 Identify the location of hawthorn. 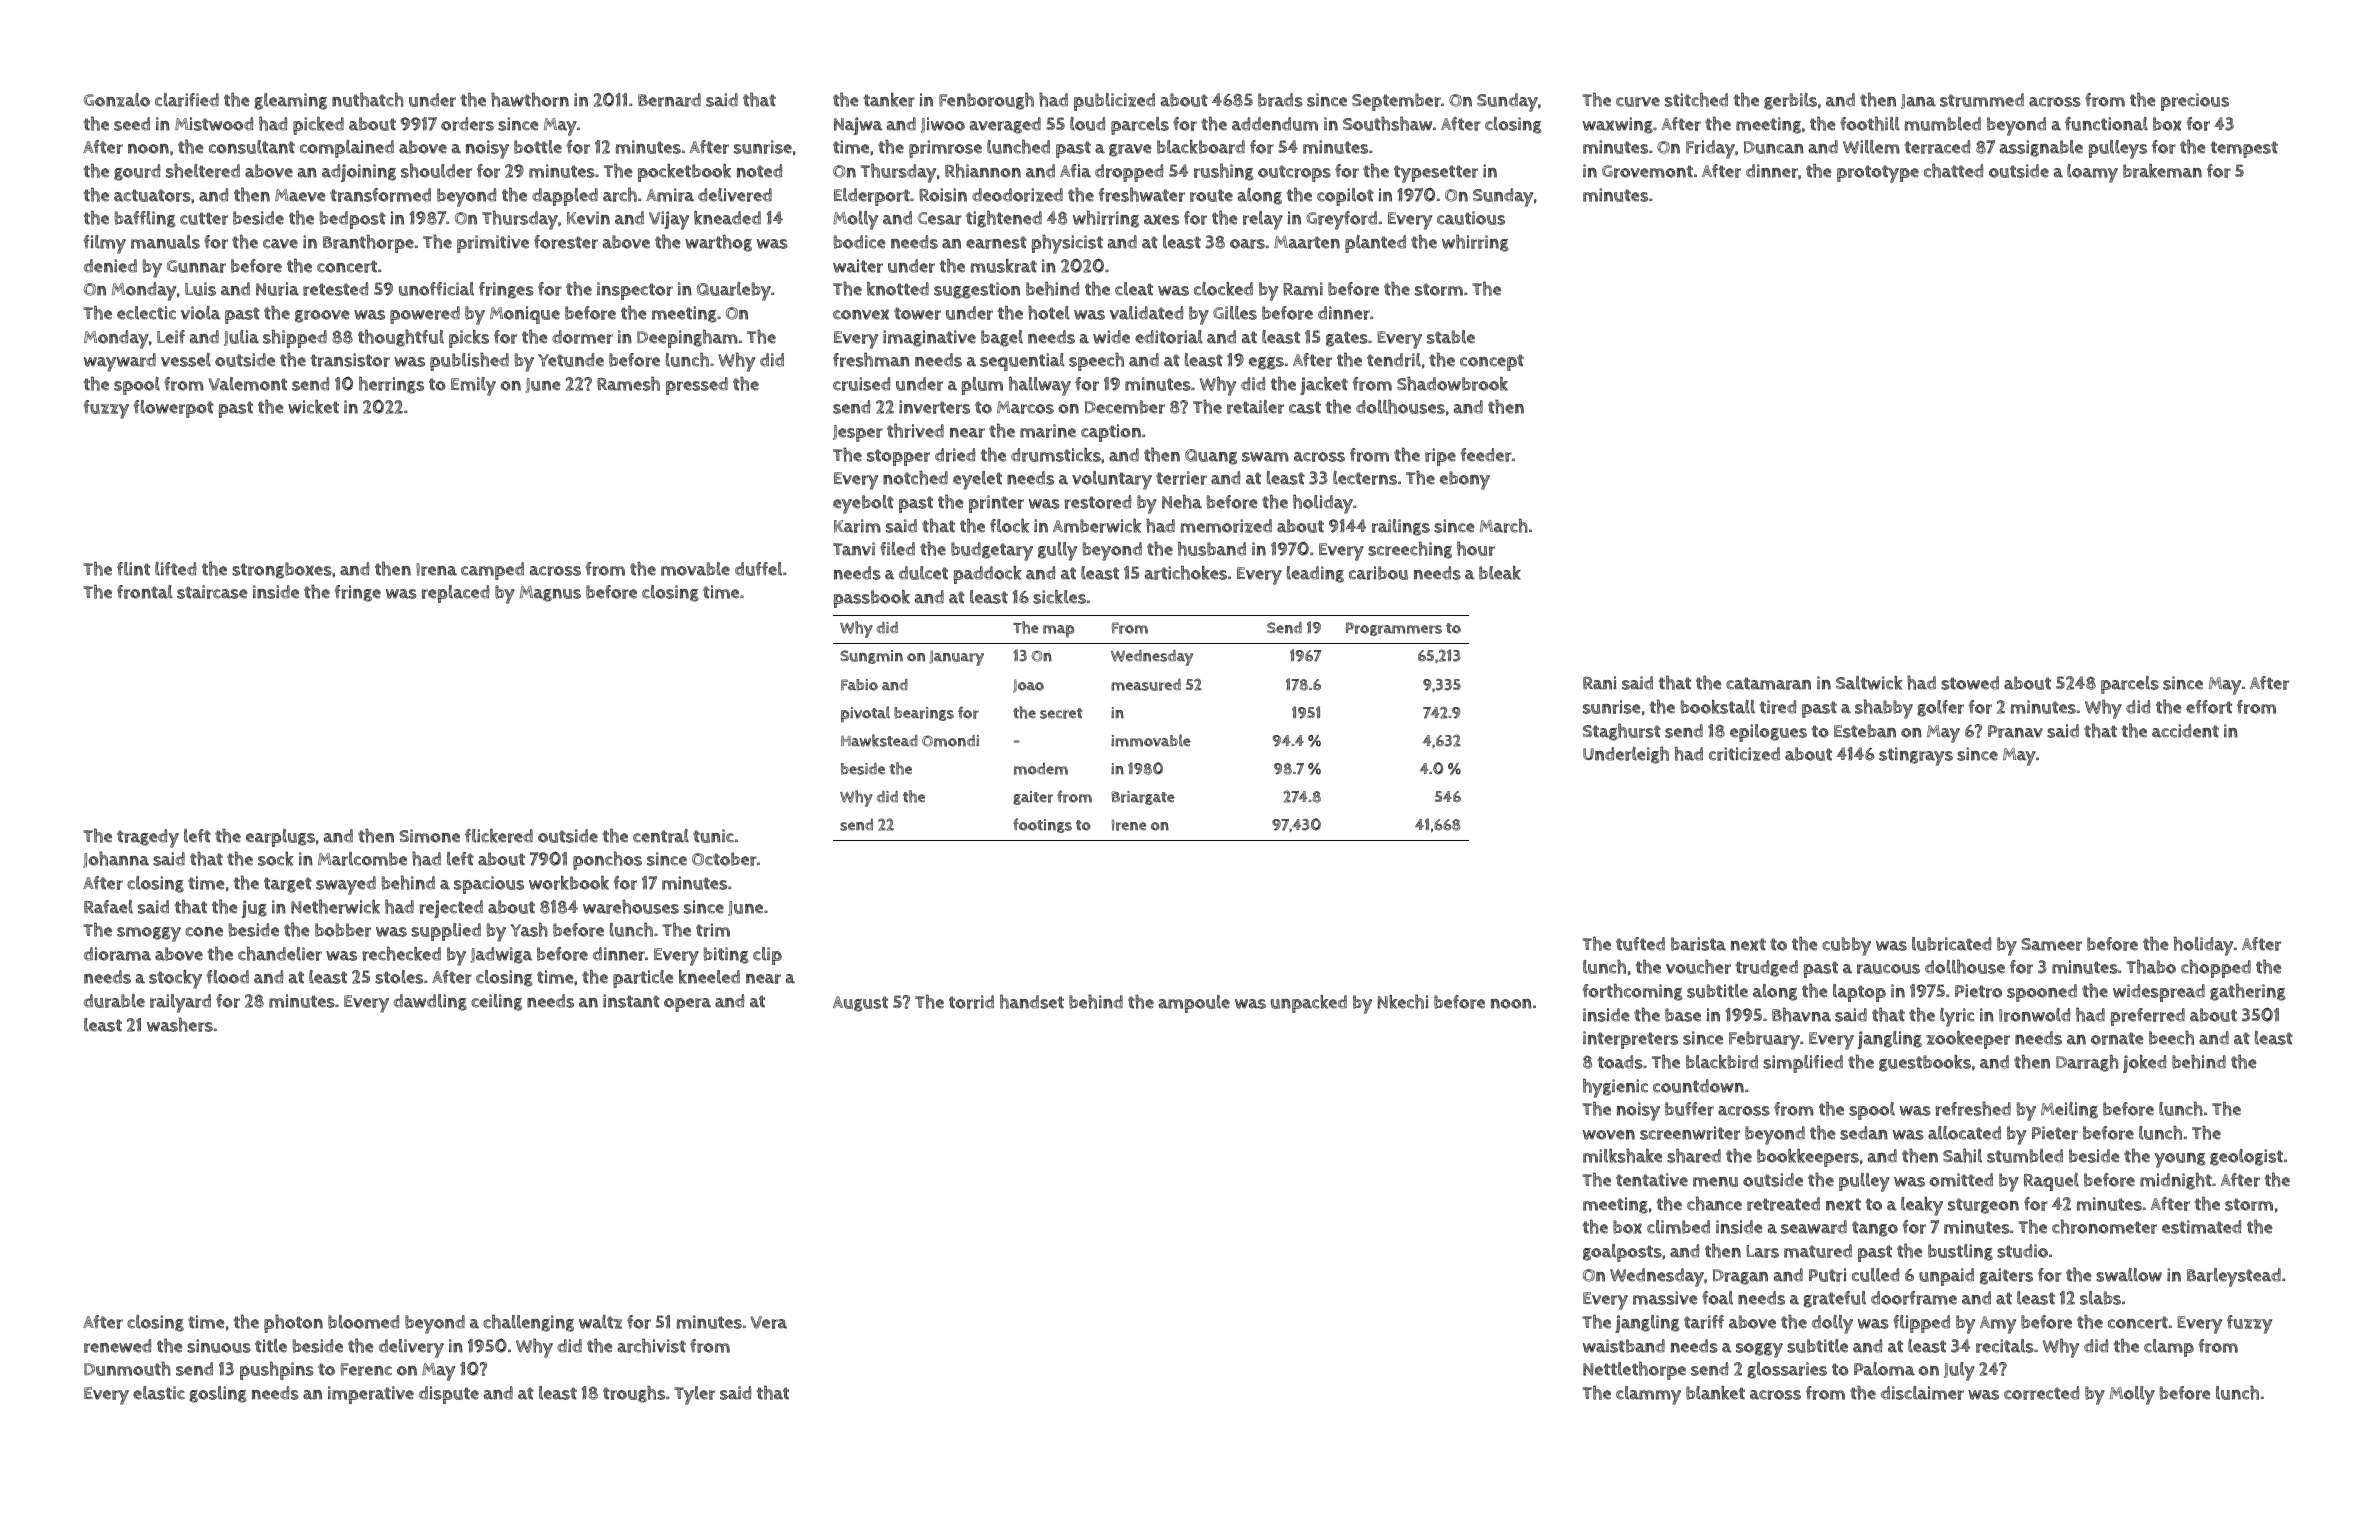
(530, 99).
